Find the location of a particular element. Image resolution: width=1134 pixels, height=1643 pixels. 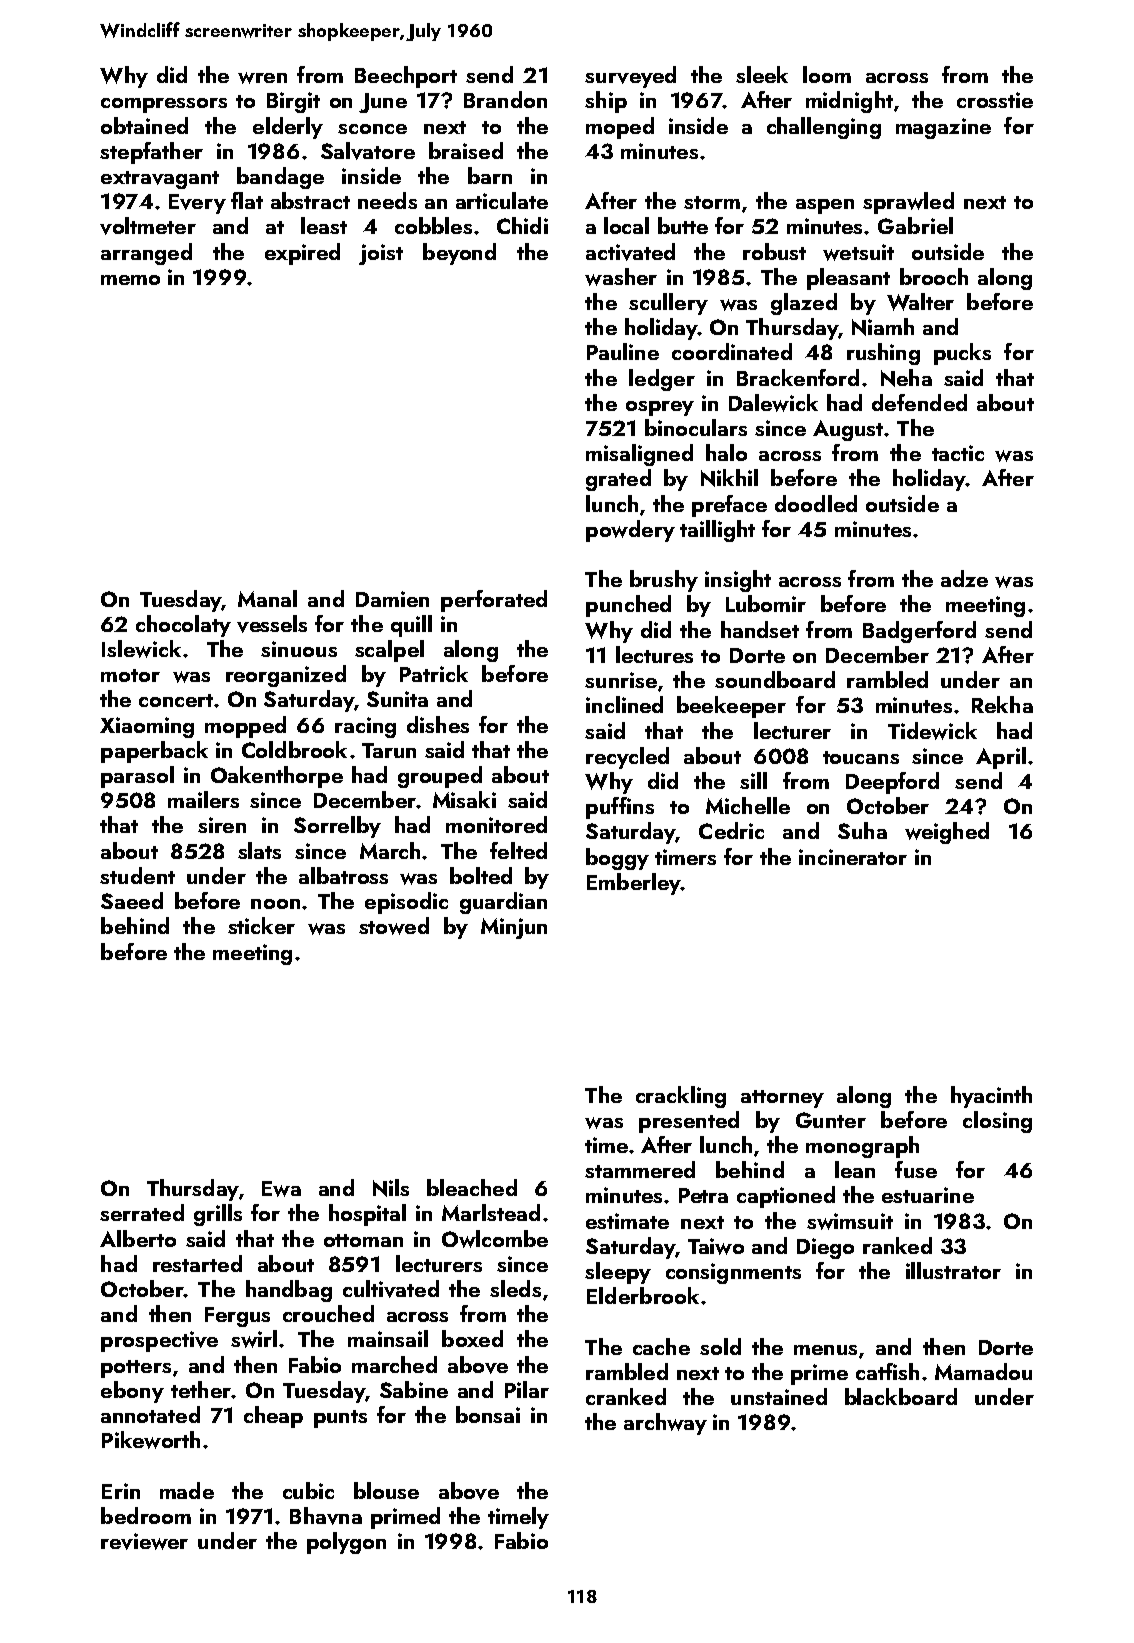

stowed is located at coordinates (394, 926).
